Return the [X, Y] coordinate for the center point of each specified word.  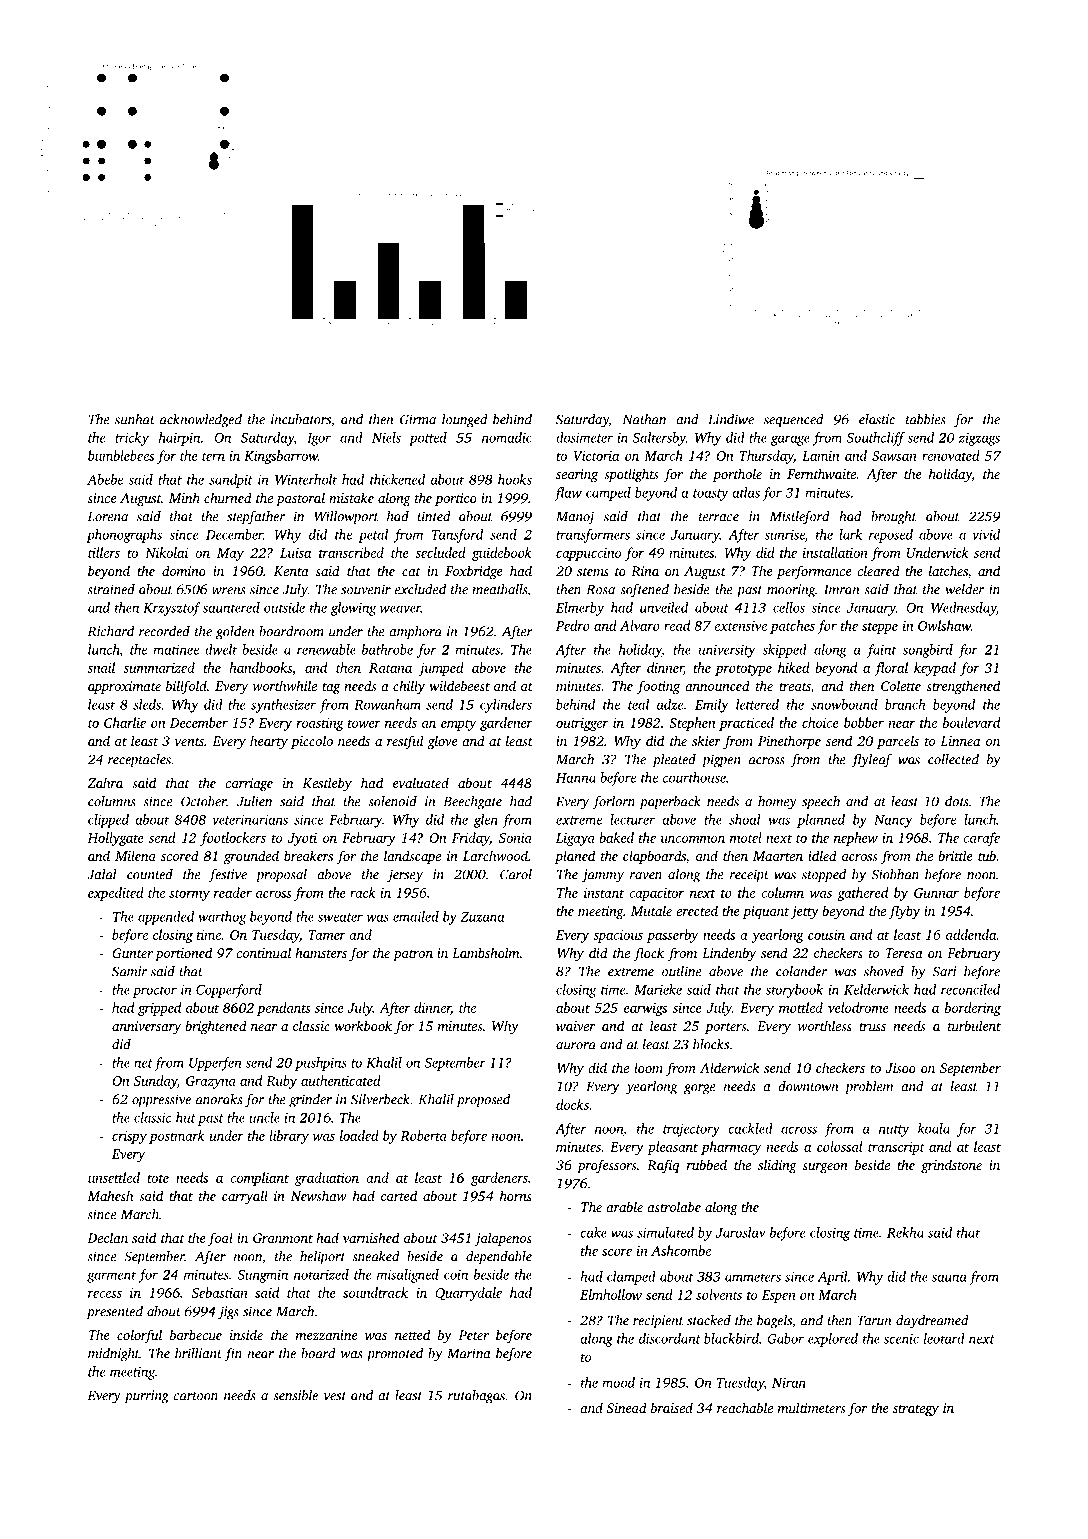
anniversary [146, 1027]
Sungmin [263, 1276]
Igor [319, 439]
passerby [672, 936]
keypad [935, 669]
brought [893, 518]
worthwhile [285, 685]
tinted [434, 516]
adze [670, 704]
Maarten [778, 856]
